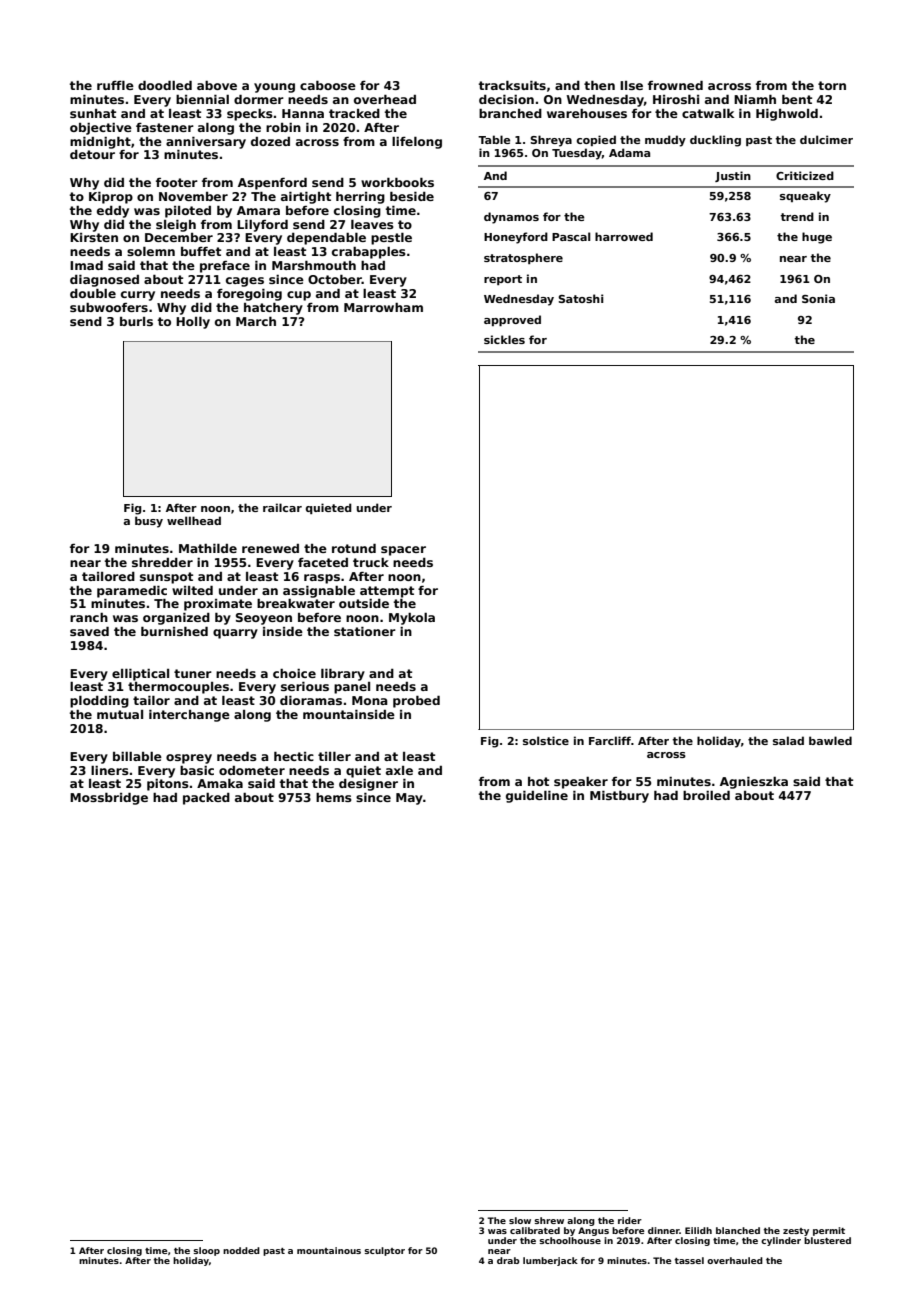  I want to click on sloop, so click(206, 1251).
